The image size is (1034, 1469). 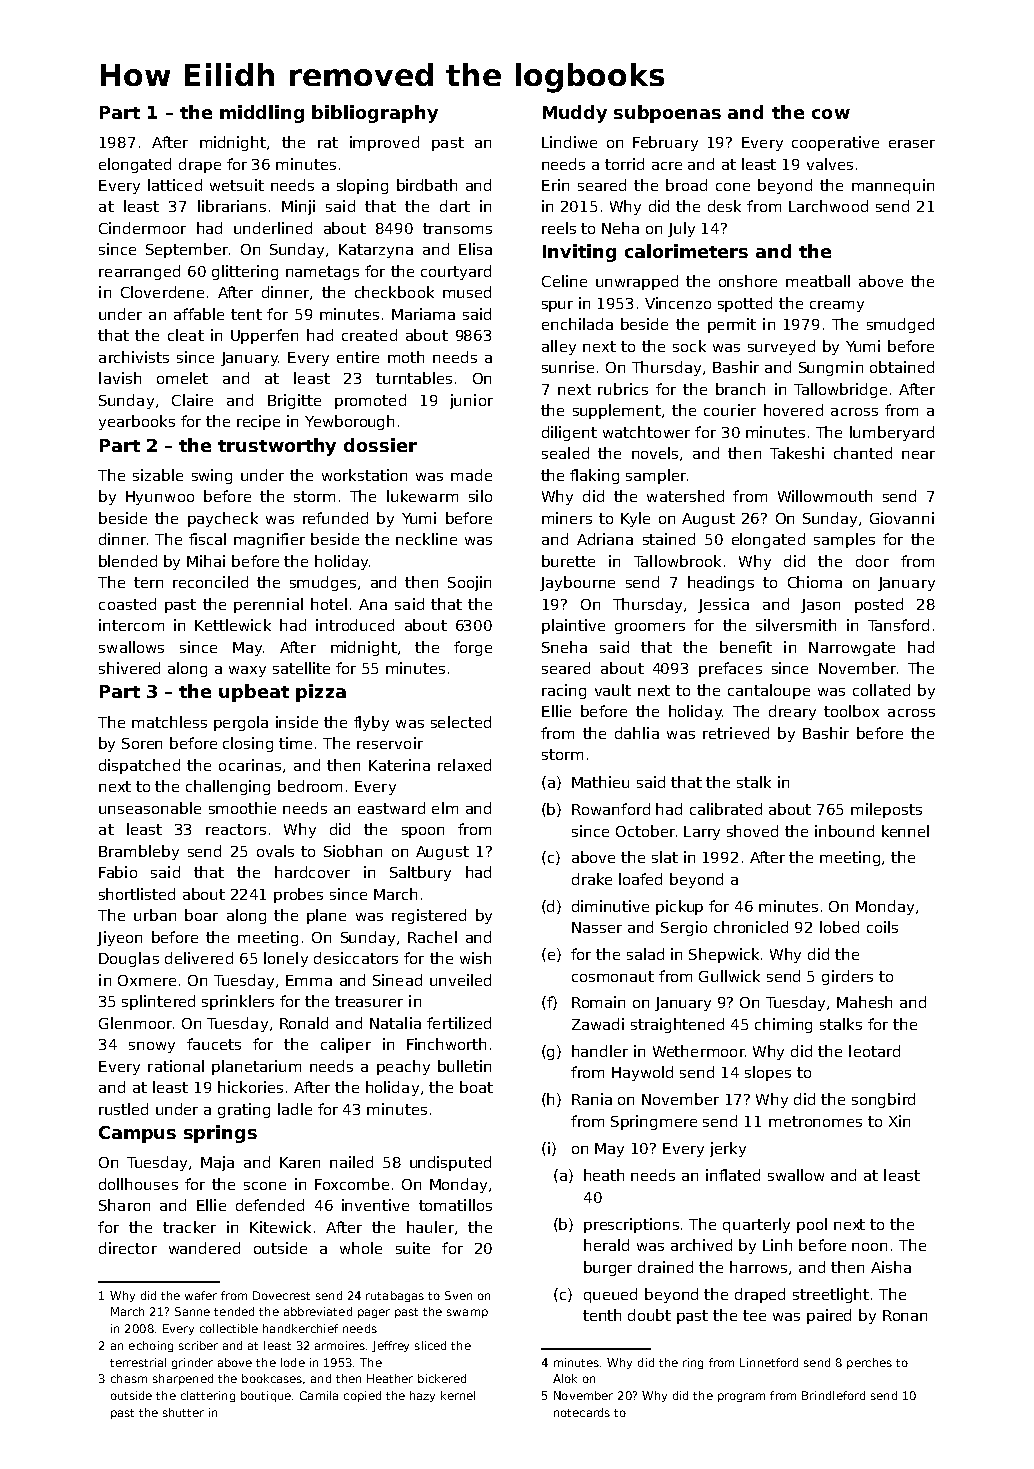 What do you see at coordinates (905, 831) in the page?
I see `kennel` at bounding box center [905, 831].
